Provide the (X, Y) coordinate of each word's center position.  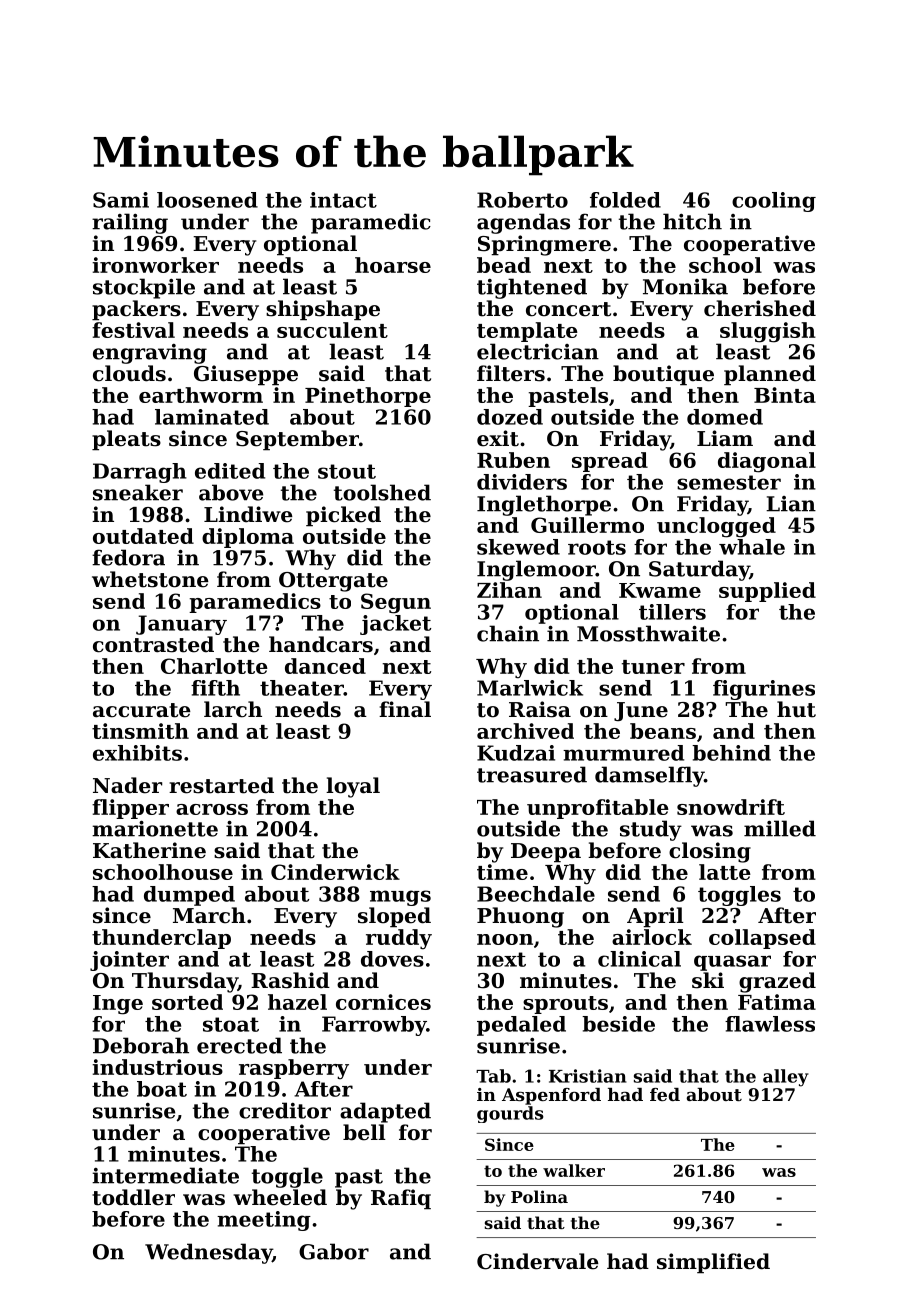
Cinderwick (335, 872)
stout (347, 471)
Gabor (334, 1251)
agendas (523, 223)
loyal (353, 787)
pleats (126, 440)
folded (625, 200)
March (209, 915)
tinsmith (140, 731)
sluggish (768, 332)
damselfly (649, 776)
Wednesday (208, 1253)
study (651, 830)
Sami (121, 200)
